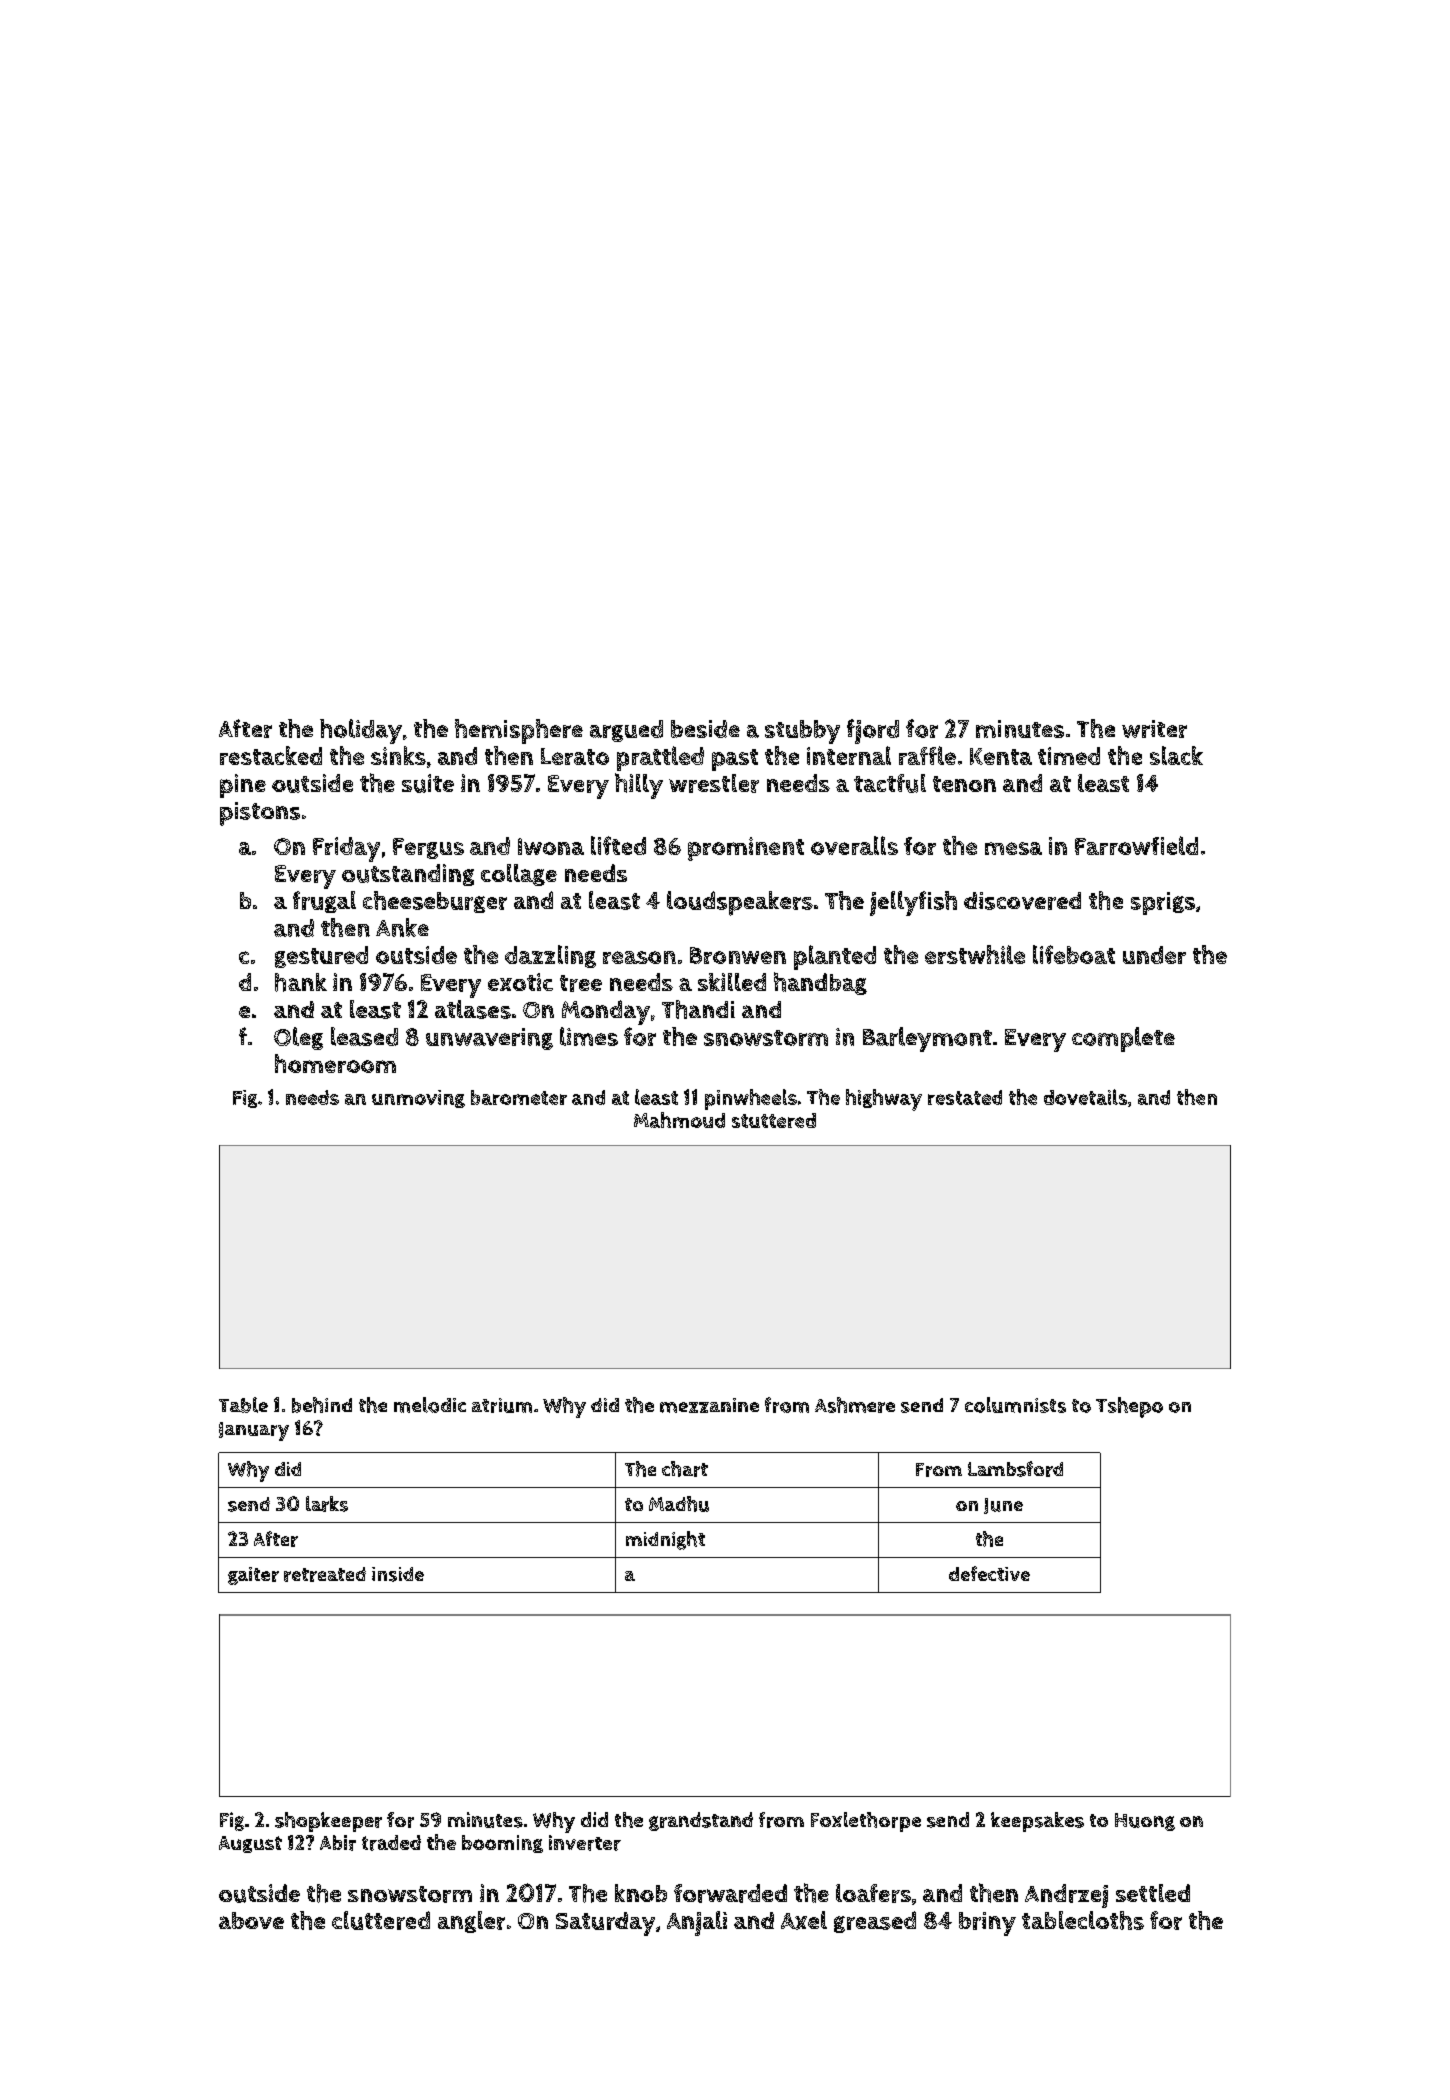  What do you see at coordinates (1129, 1407) in the document?
I see `Tshepo` at bounding box center [1129, 1407].
